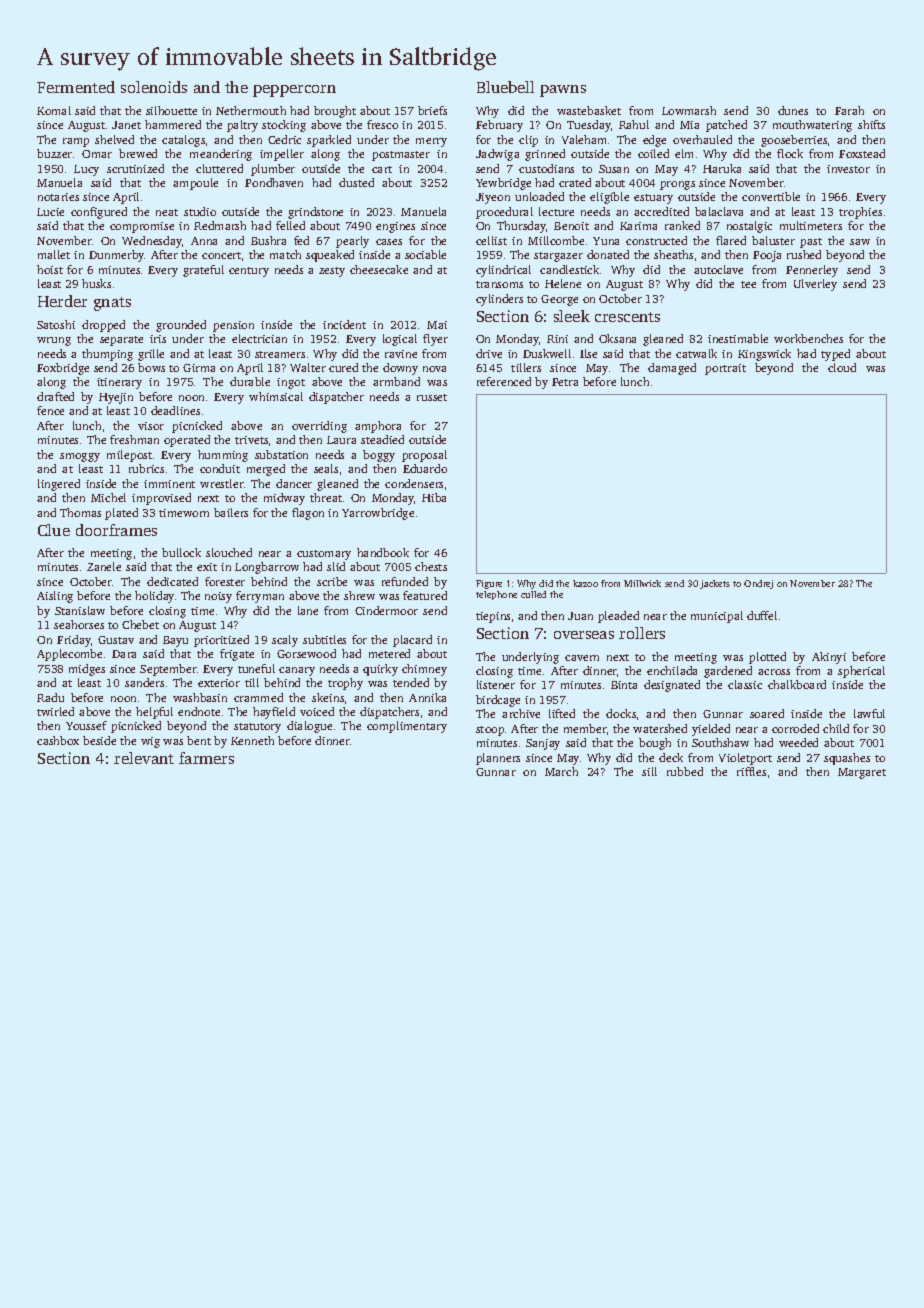 This screenshot has height=1308, width=924. Describe the element at coordinates (251, 440) in the screenshot. I see `trivets` at that location.
